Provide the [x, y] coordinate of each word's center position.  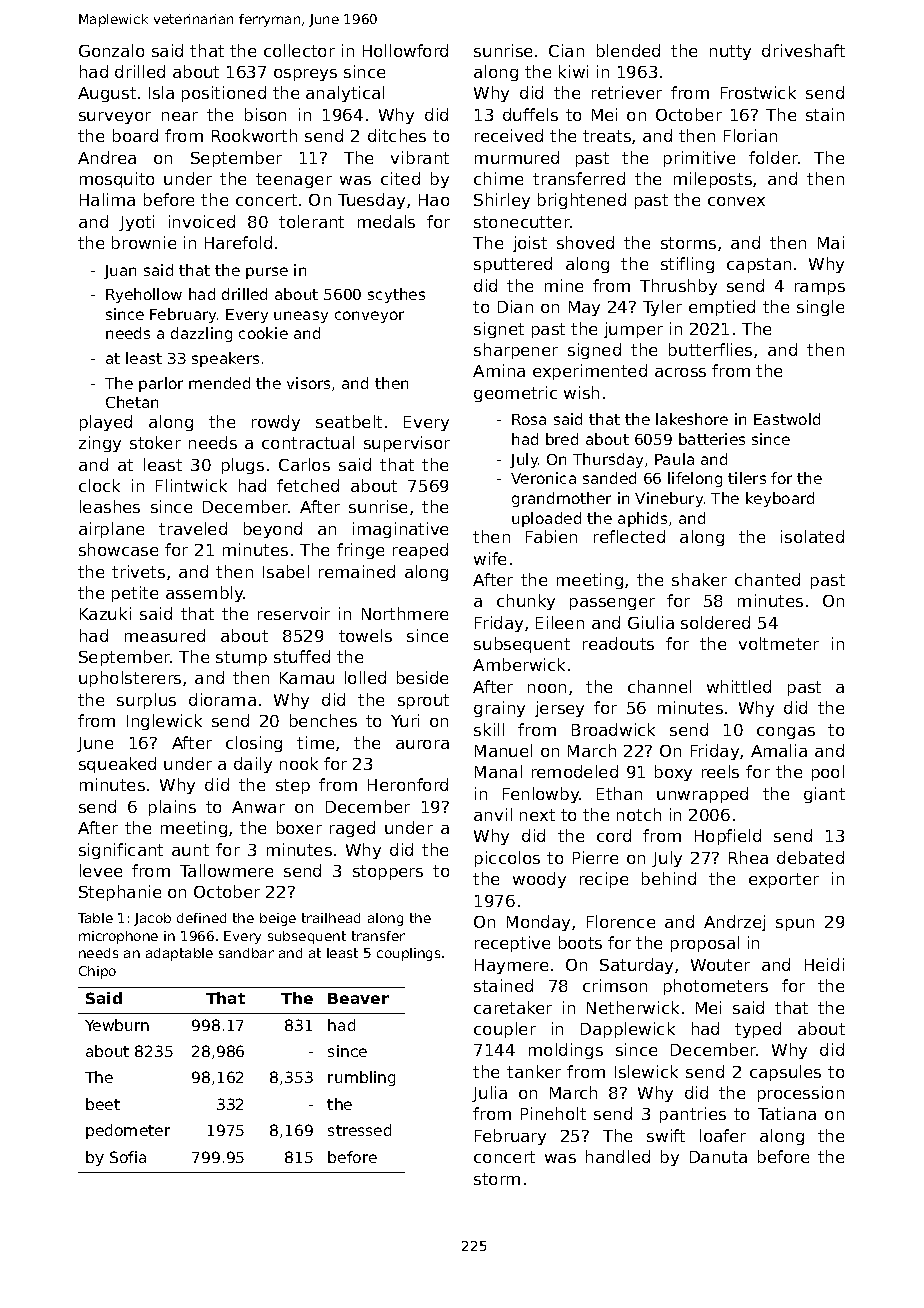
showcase [118, 549]
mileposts [713, 180]
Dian [515, 306]
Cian [566, 50]
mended [219, 383]
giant [824, 795]
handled [618, 1156]
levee [101, 870]
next [537, 815]
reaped [420, 551]
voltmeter [779, 643]
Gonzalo [111, 50]
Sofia [128, 1157]
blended [628, 50]
